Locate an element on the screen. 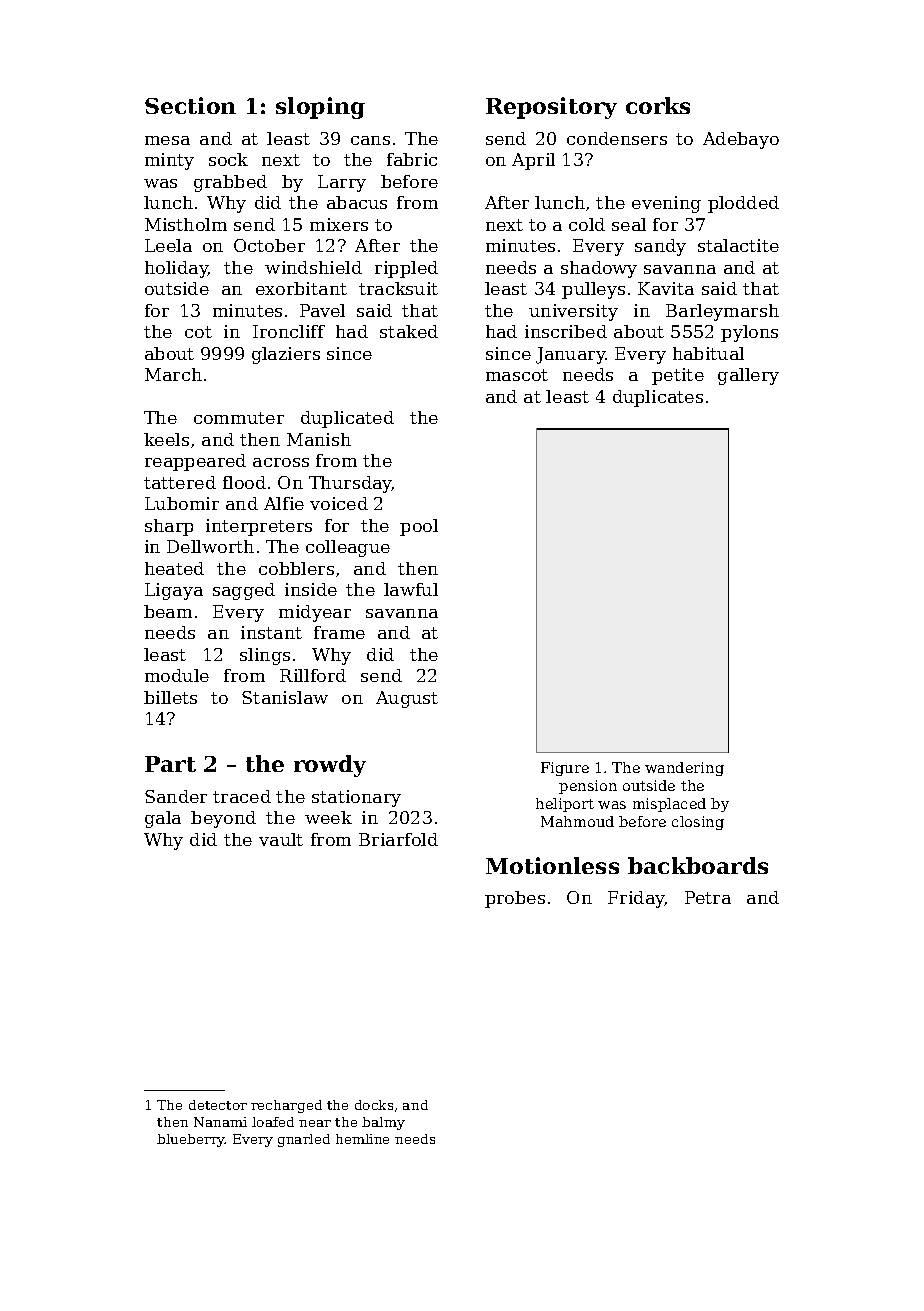 This screenshot has width=924, height=1311. sock is located at coordinates (228, 159).
